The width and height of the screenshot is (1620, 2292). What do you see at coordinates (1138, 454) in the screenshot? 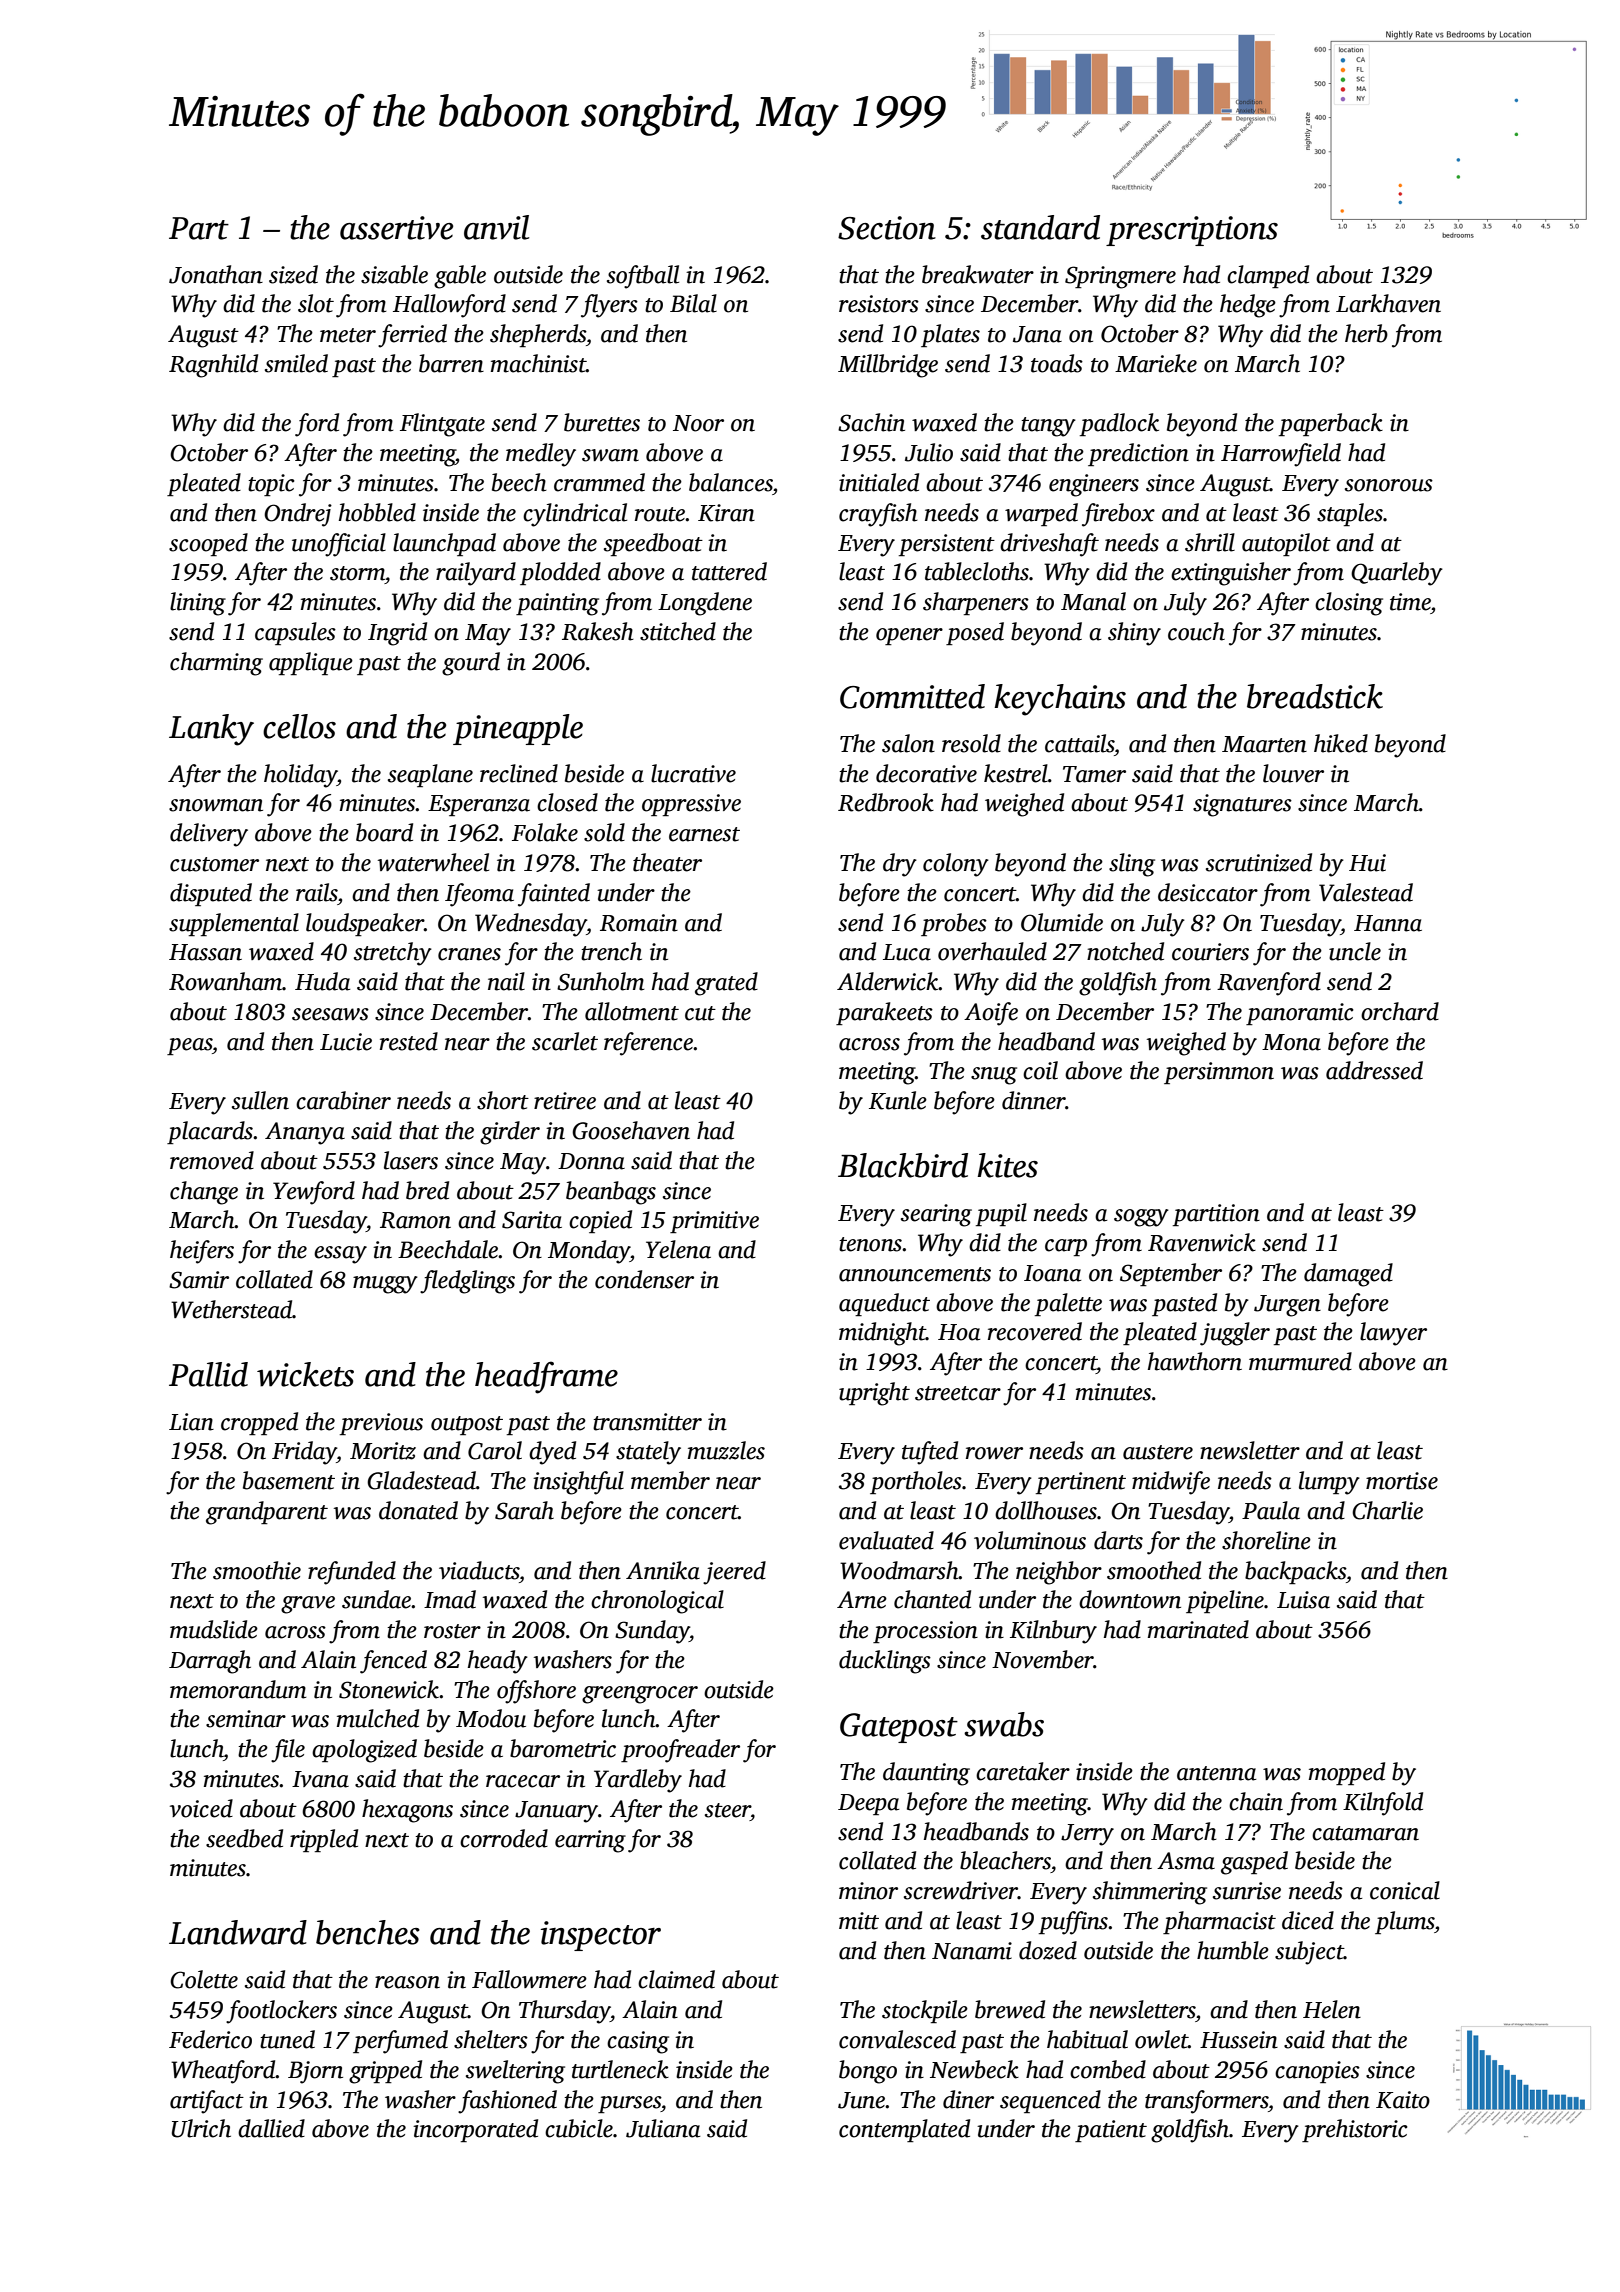
I see `prediction` at bounding box center [1138, 454].
